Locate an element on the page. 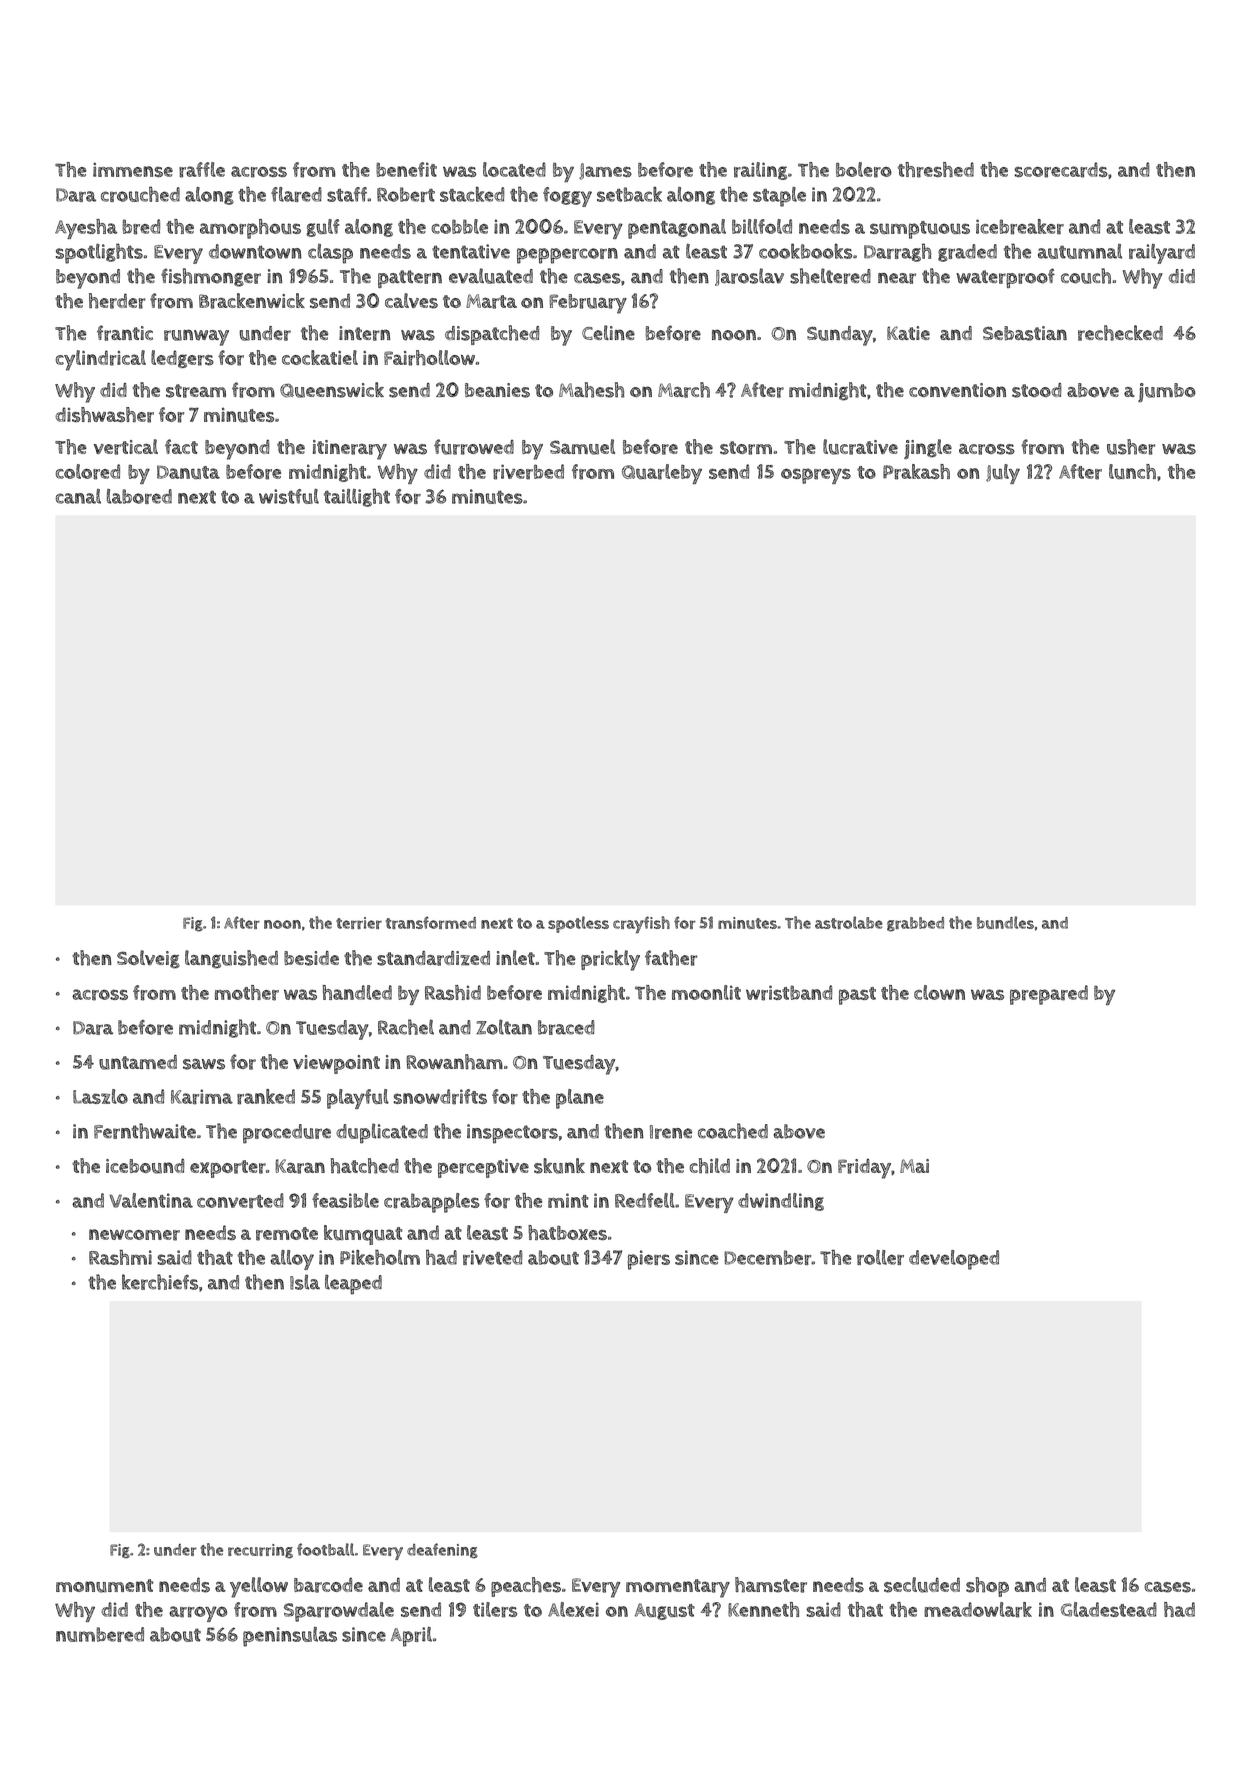 This image has width=1251, height=1769. immense is located at coordinates (133, 169).
